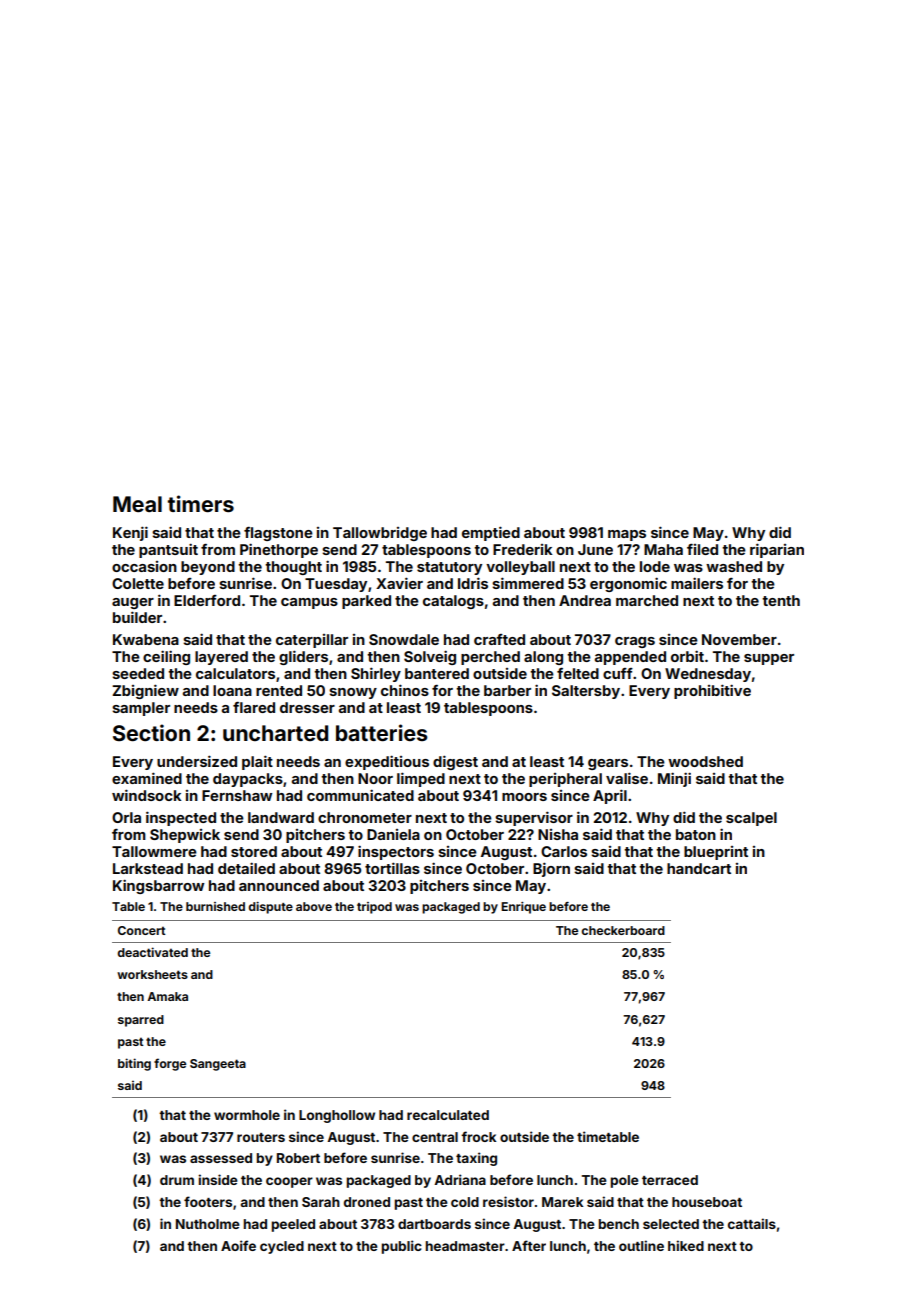 This screenshot has height=1308, width=924. Describe the element at coordinates (699, 868) in the screenshot. I see `handcart` at that location.
